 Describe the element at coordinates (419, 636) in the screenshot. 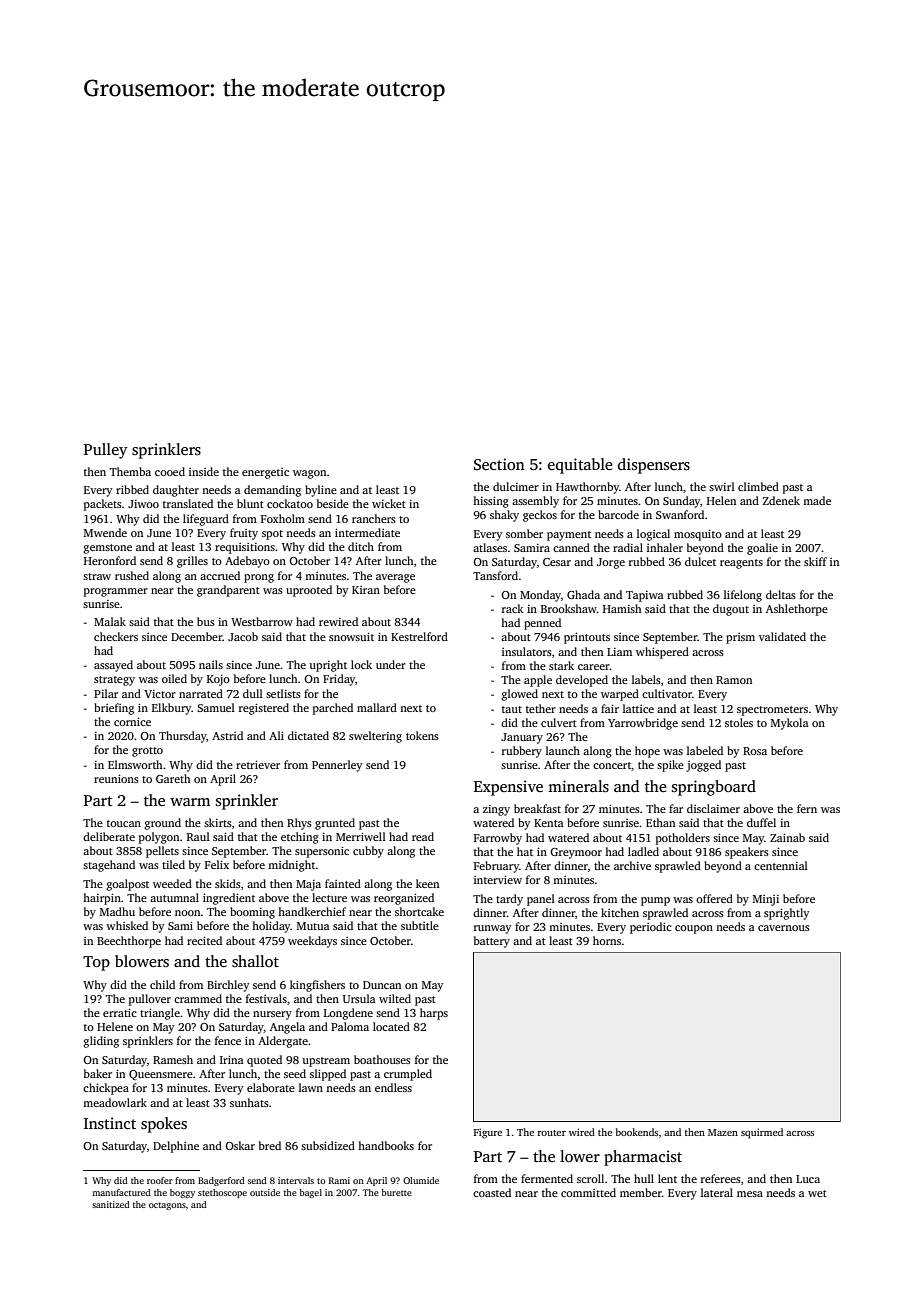

I see `Kestrelford` at that location.
